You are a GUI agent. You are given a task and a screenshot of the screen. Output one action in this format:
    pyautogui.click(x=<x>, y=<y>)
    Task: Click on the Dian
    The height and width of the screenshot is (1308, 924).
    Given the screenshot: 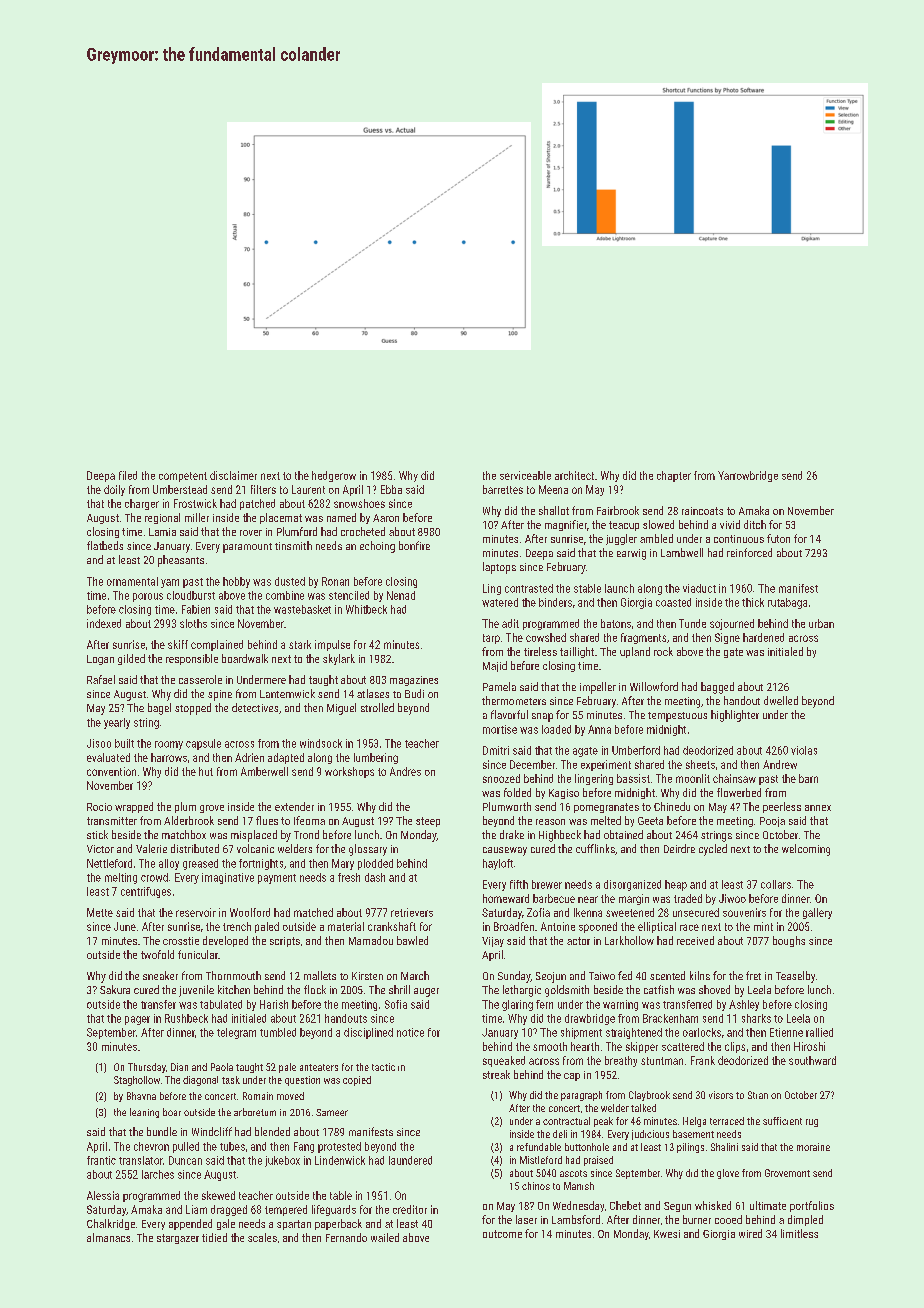 What is the action you would take?
    pyautogui.click(x=179, y=1067)
